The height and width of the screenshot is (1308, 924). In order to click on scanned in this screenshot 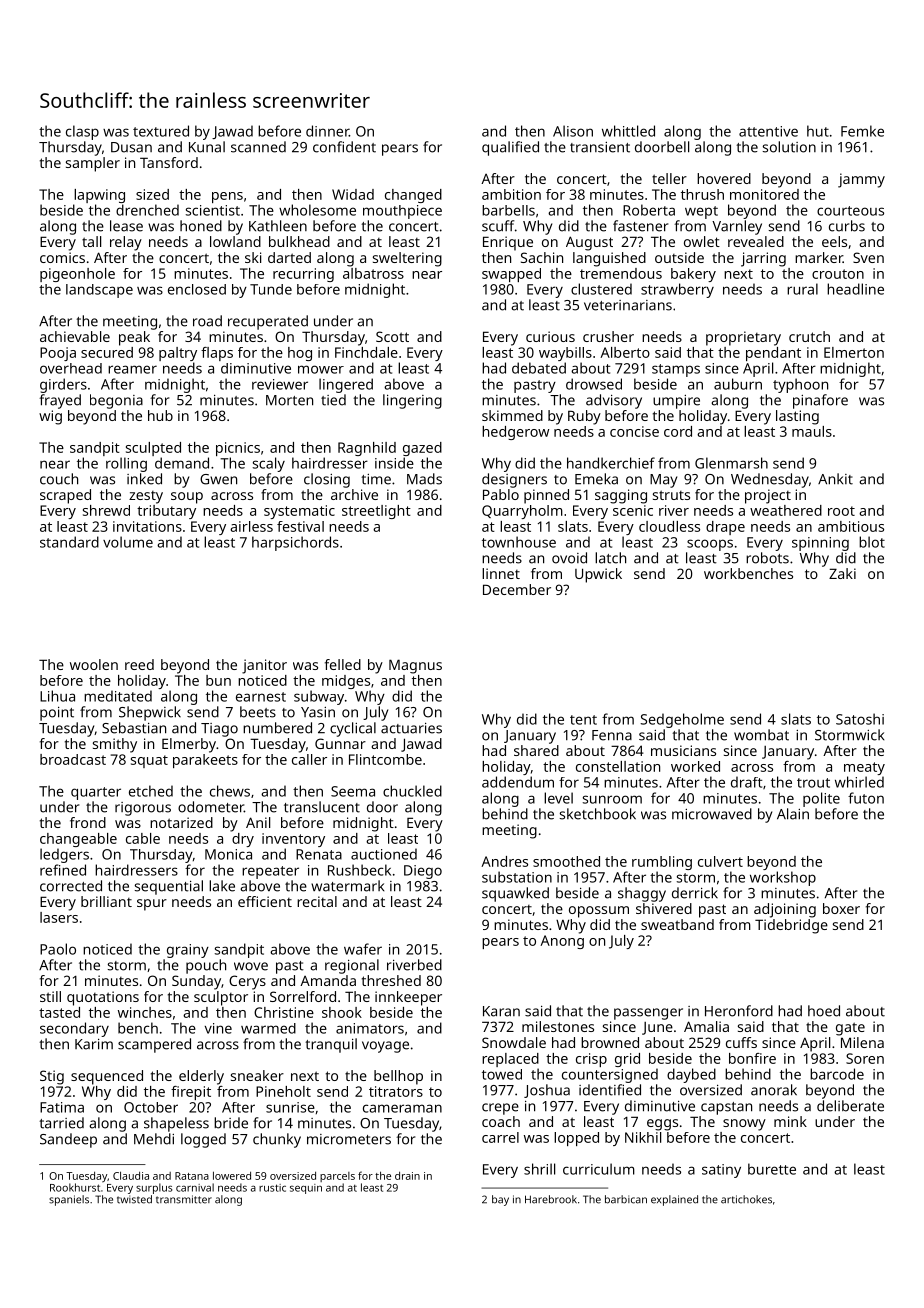, I will do `click(258, 147)`.
